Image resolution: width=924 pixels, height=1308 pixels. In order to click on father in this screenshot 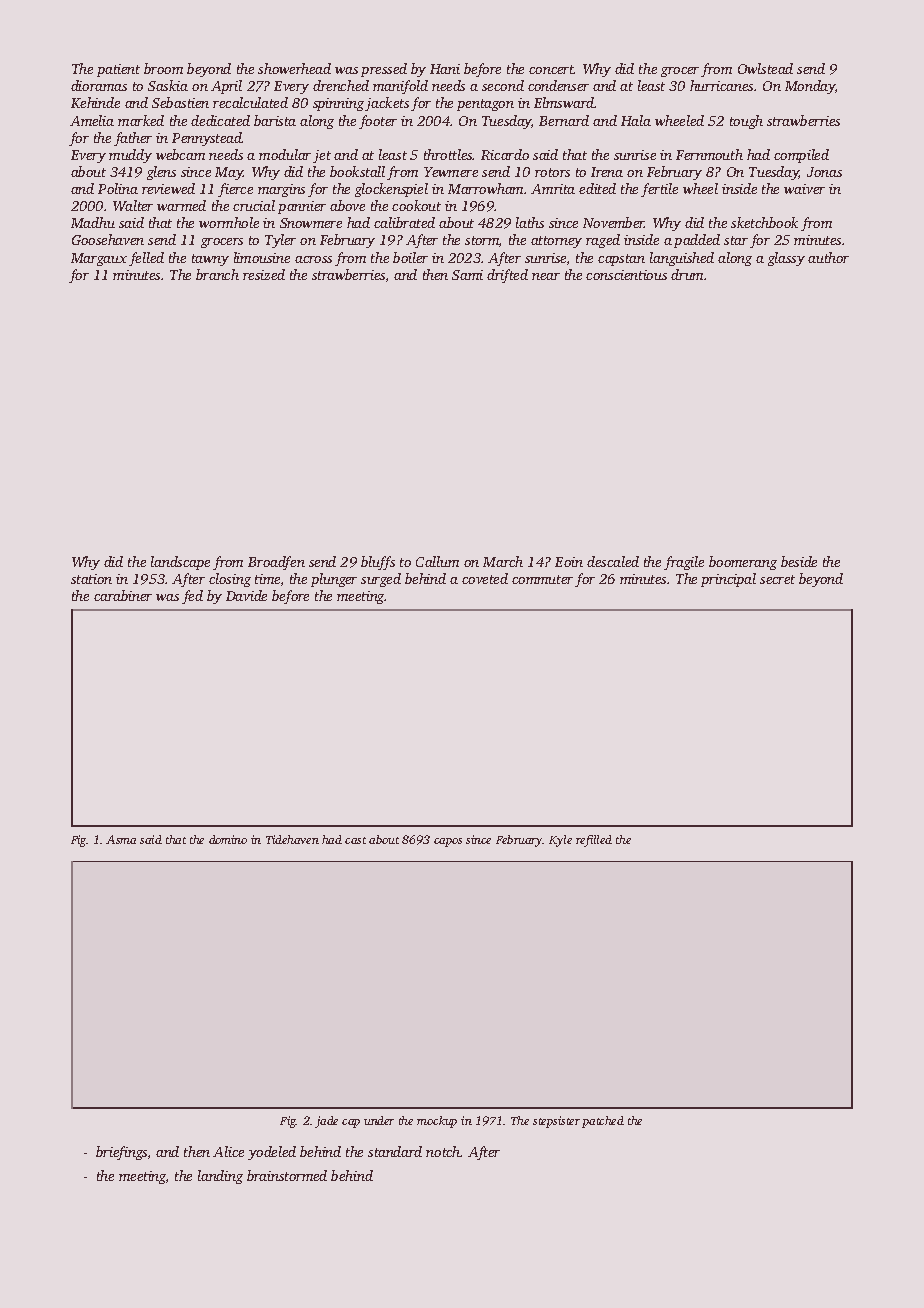, I will do `click(133, 139)`.
